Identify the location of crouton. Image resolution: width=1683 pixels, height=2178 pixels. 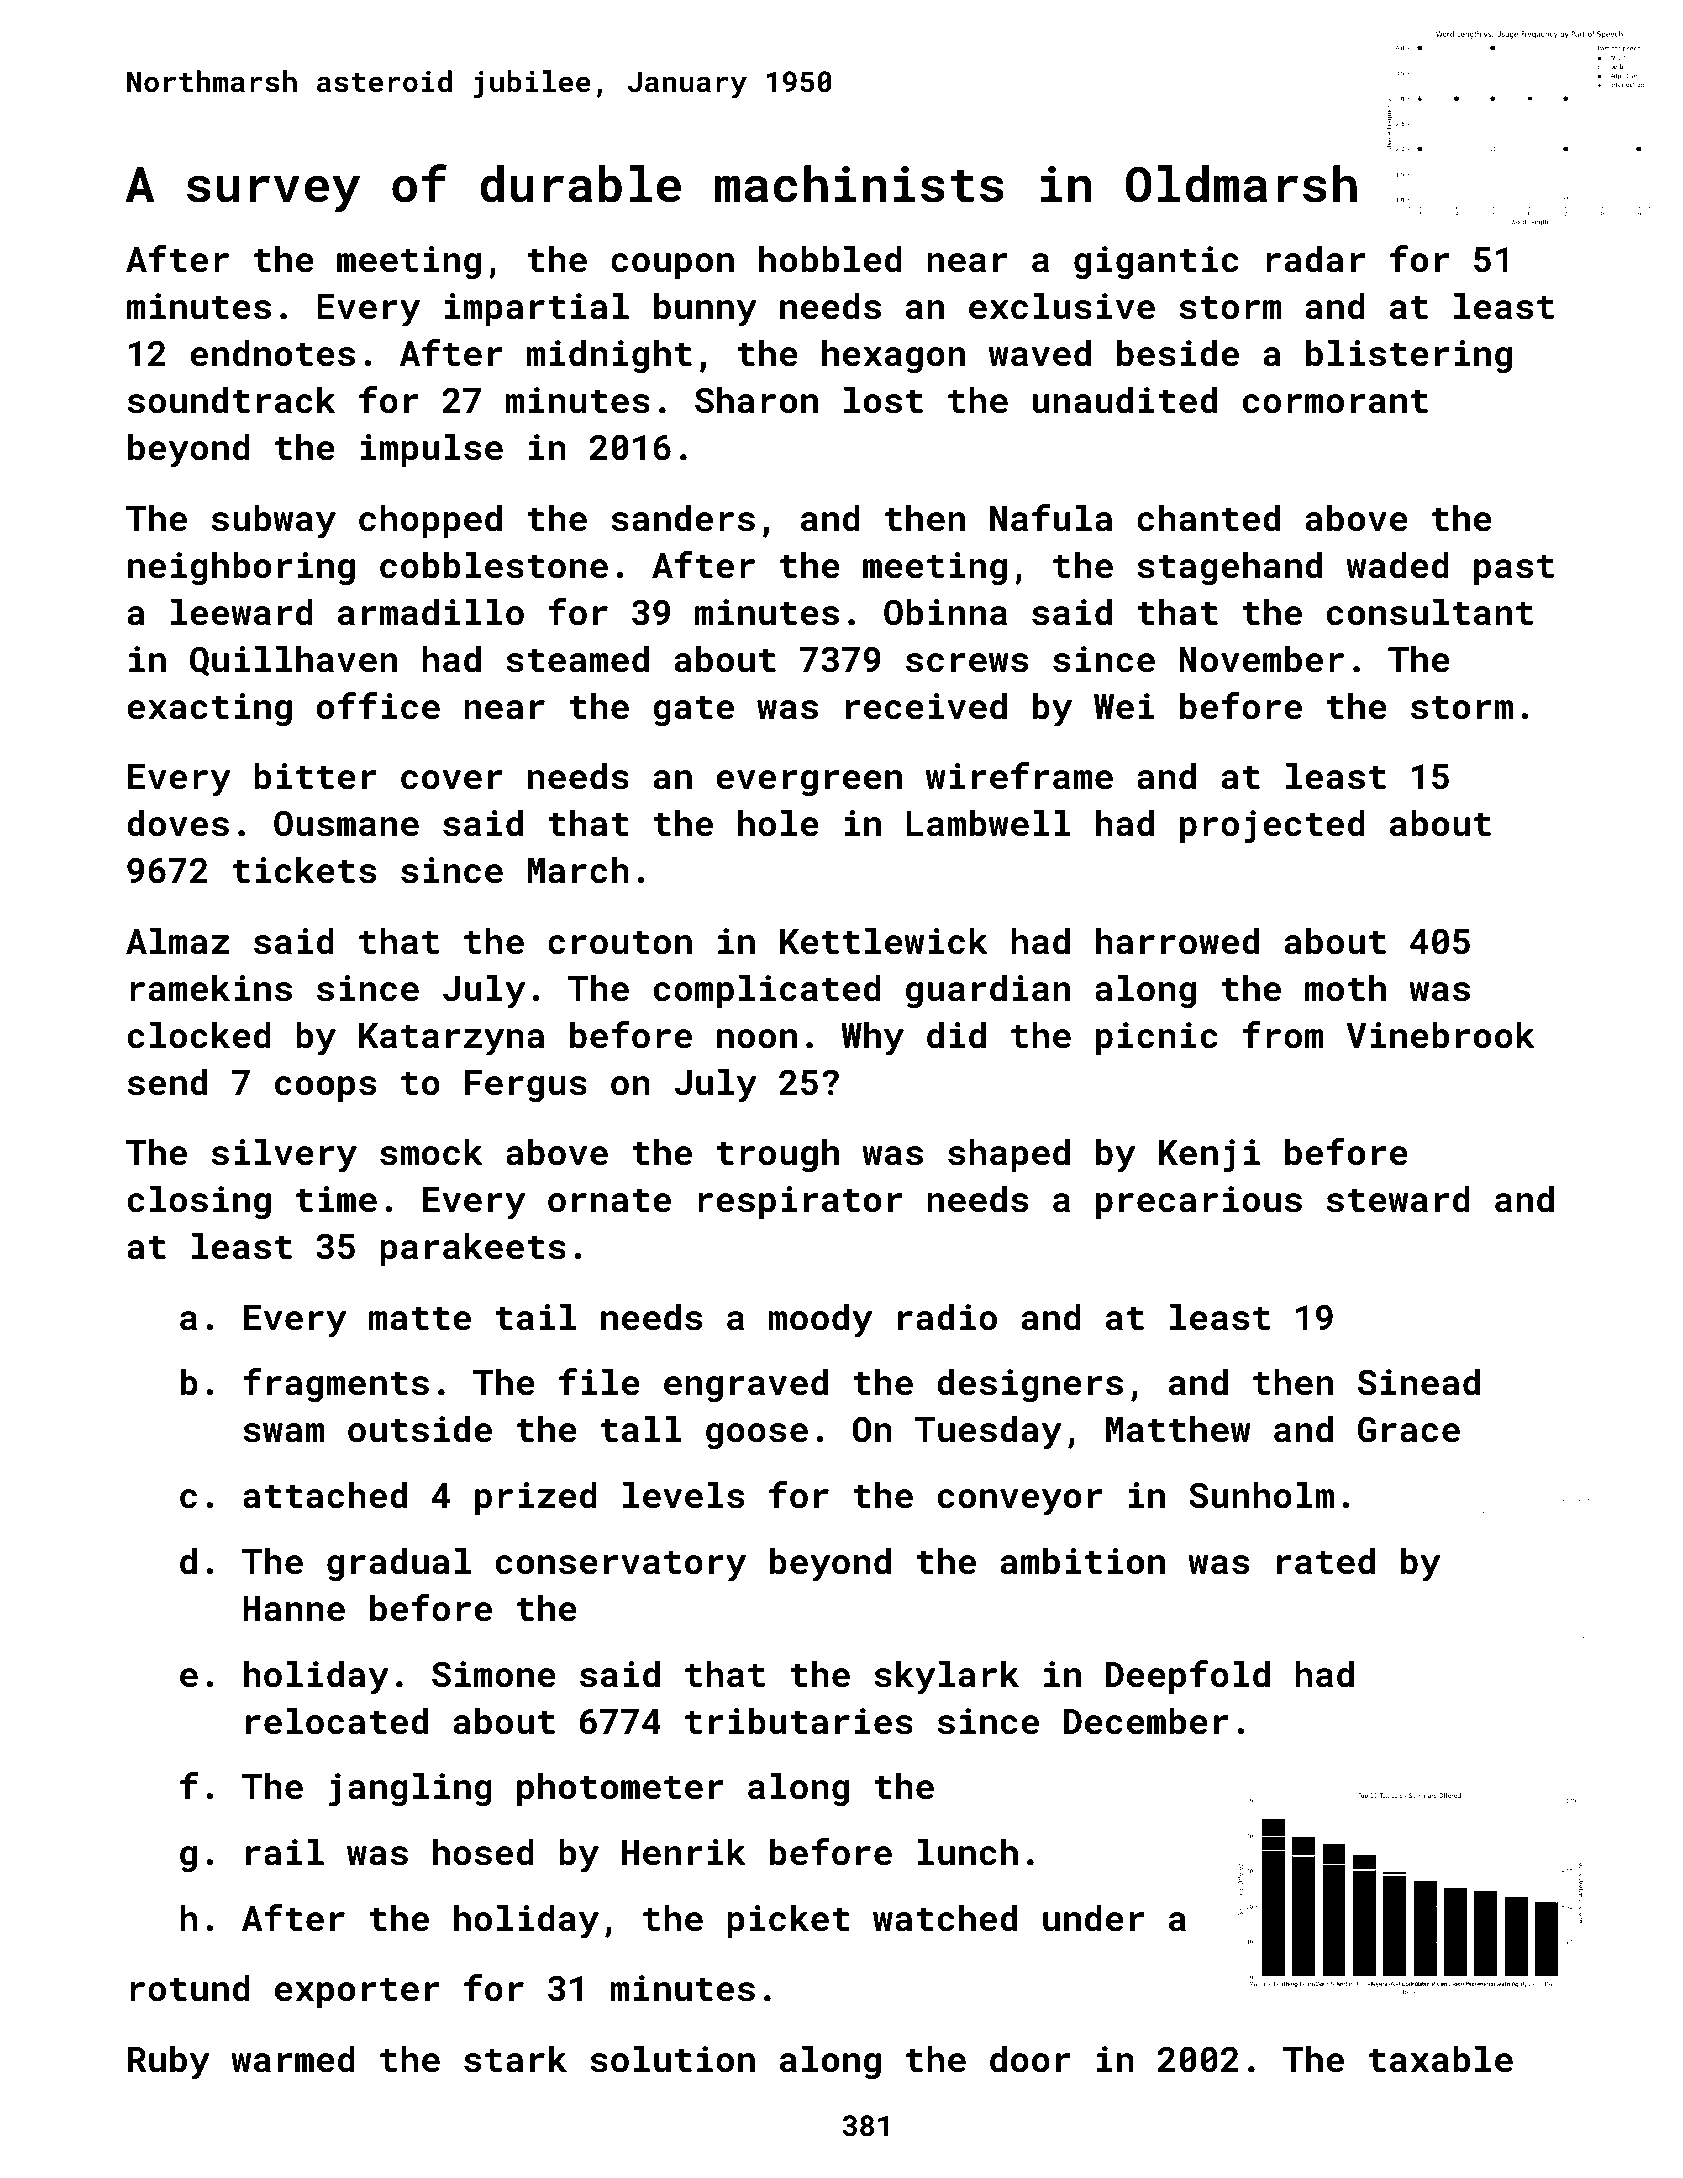
(620, 943).
